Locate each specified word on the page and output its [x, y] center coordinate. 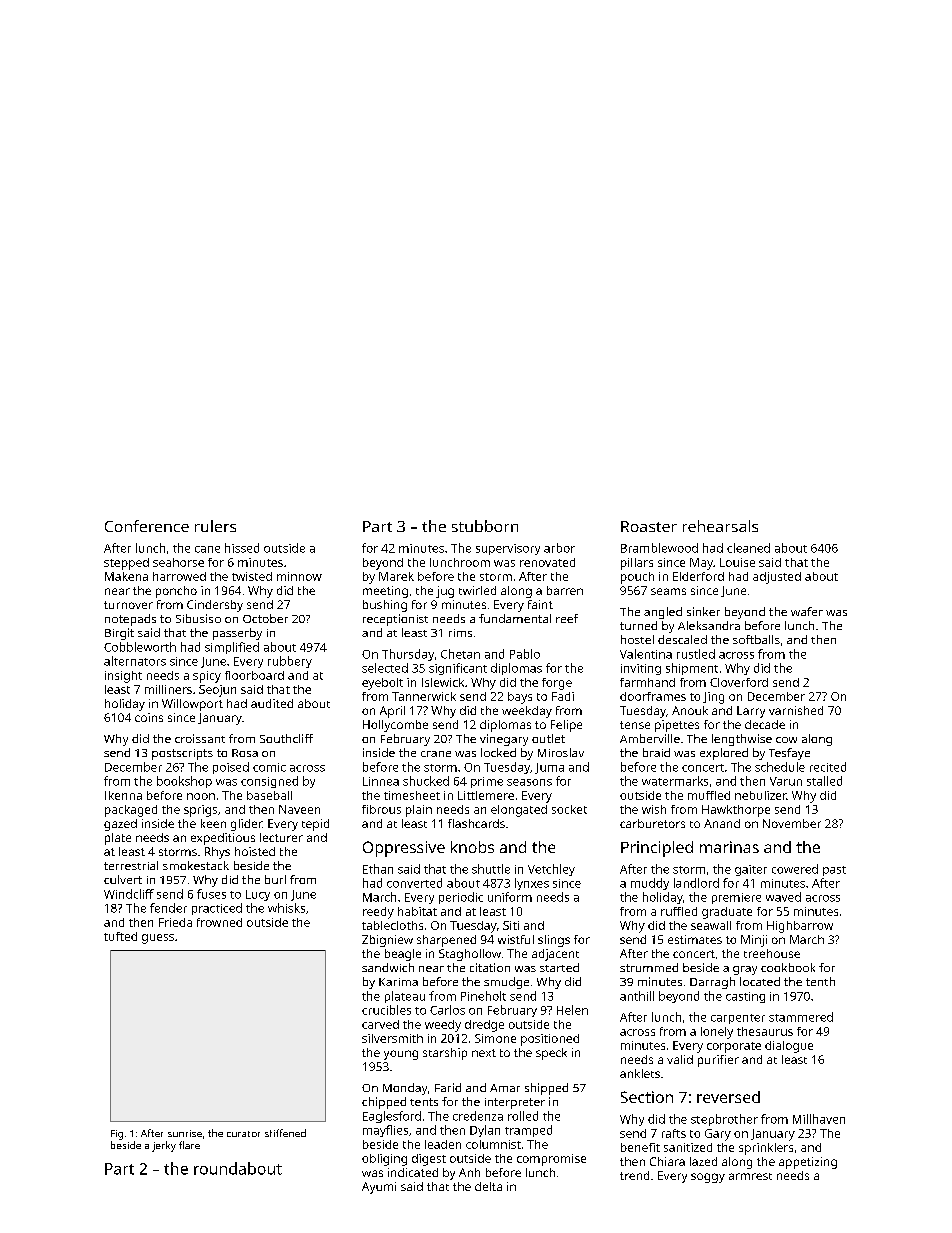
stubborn [485, 526]
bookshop [184, 782]
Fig [117, 1135]
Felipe [566, 726]
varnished [796, 710]
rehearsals [720, 526]
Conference [147, 526]
